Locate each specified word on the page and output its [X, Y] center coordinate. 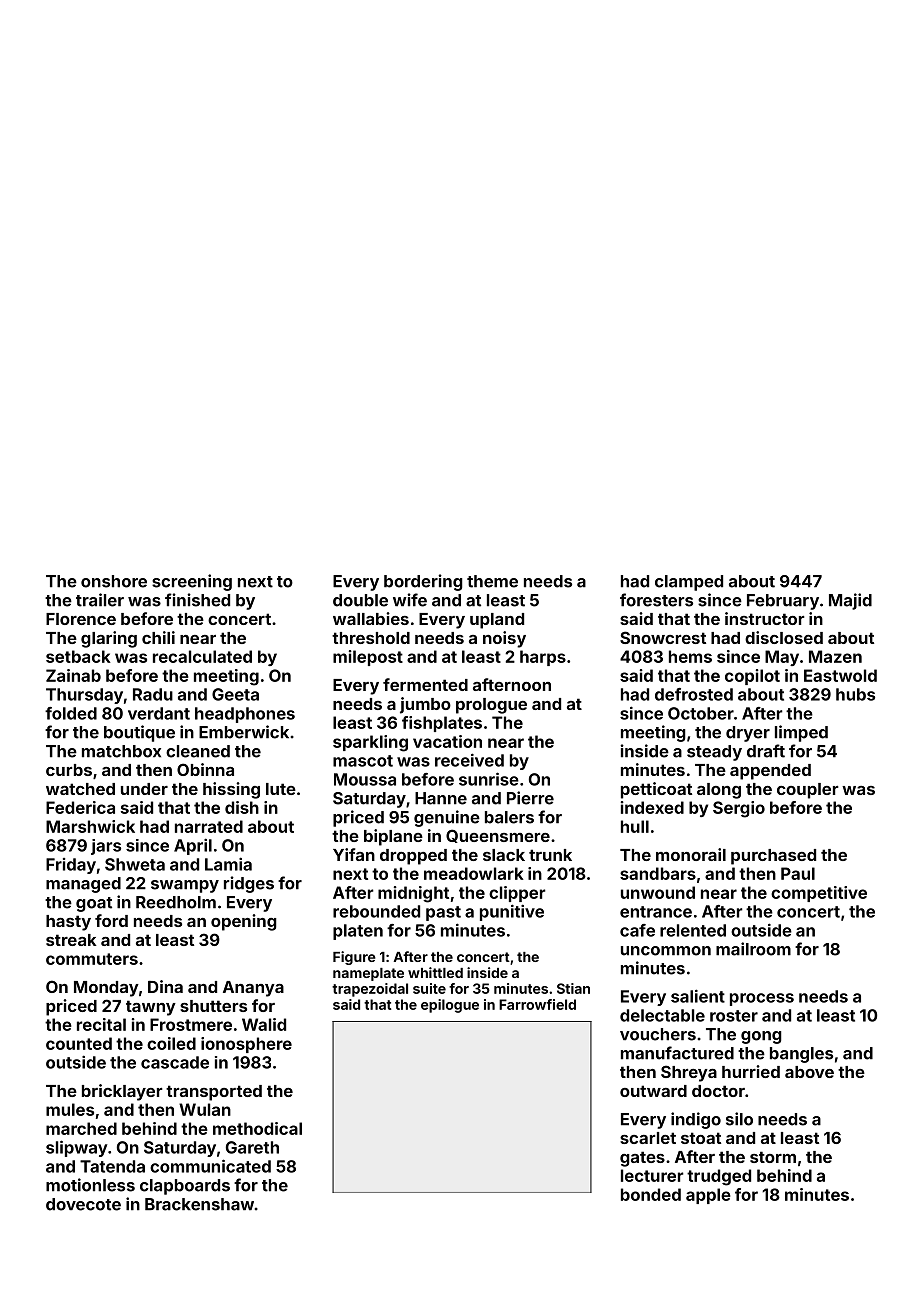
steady [714, 753]
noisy [504, 639]
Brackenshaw [199, 1204]
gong [761, 1037]
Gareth [252, 1147]
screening [192, 582]
